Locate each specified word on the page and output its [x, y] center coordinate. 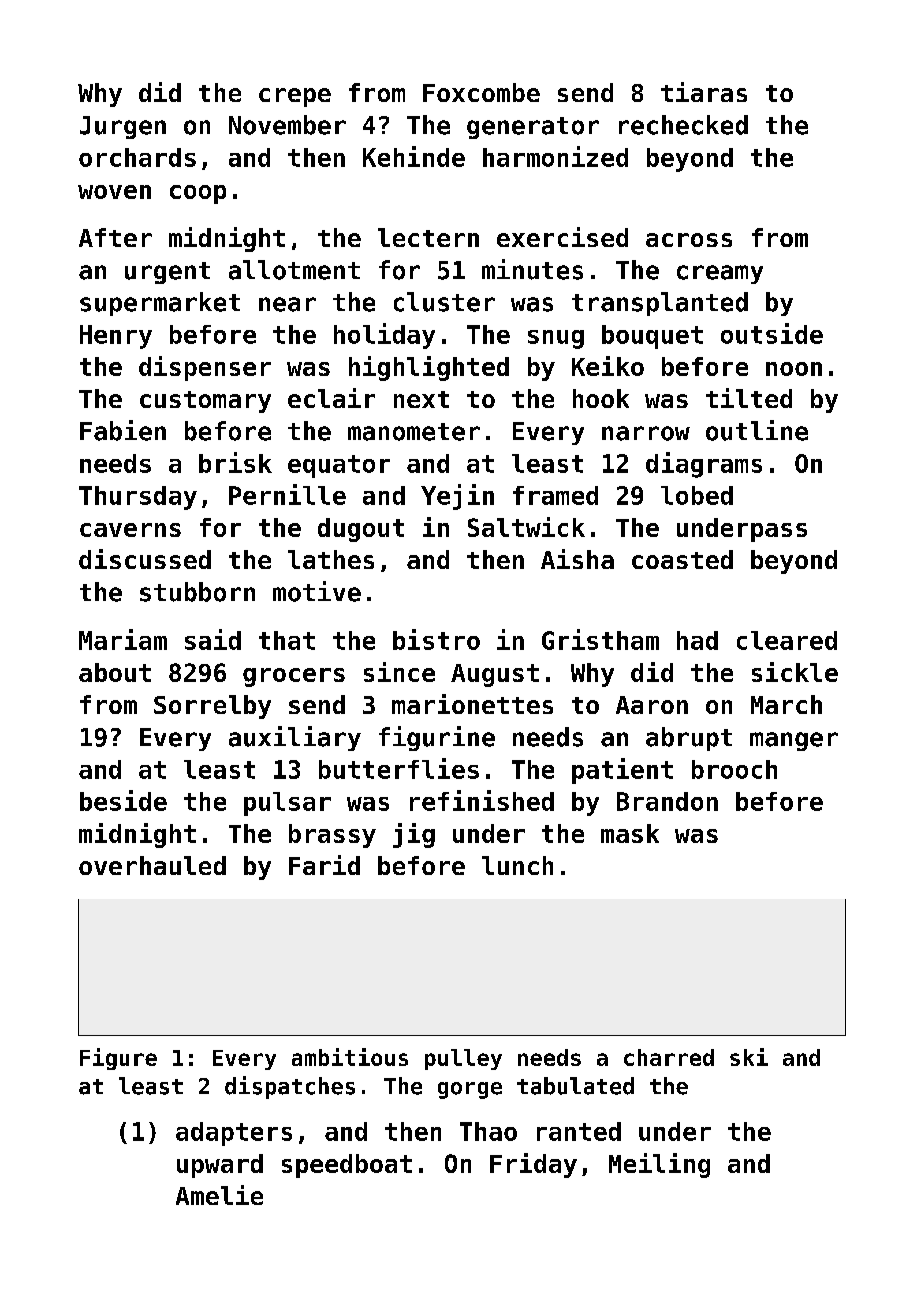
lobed [697, 495]
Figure [118, 1059]
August [495, 675]
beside [123, 800]
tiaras [704, 92]
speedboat [347, 1166]
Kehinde [414, 156]
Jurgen [123, 127]
